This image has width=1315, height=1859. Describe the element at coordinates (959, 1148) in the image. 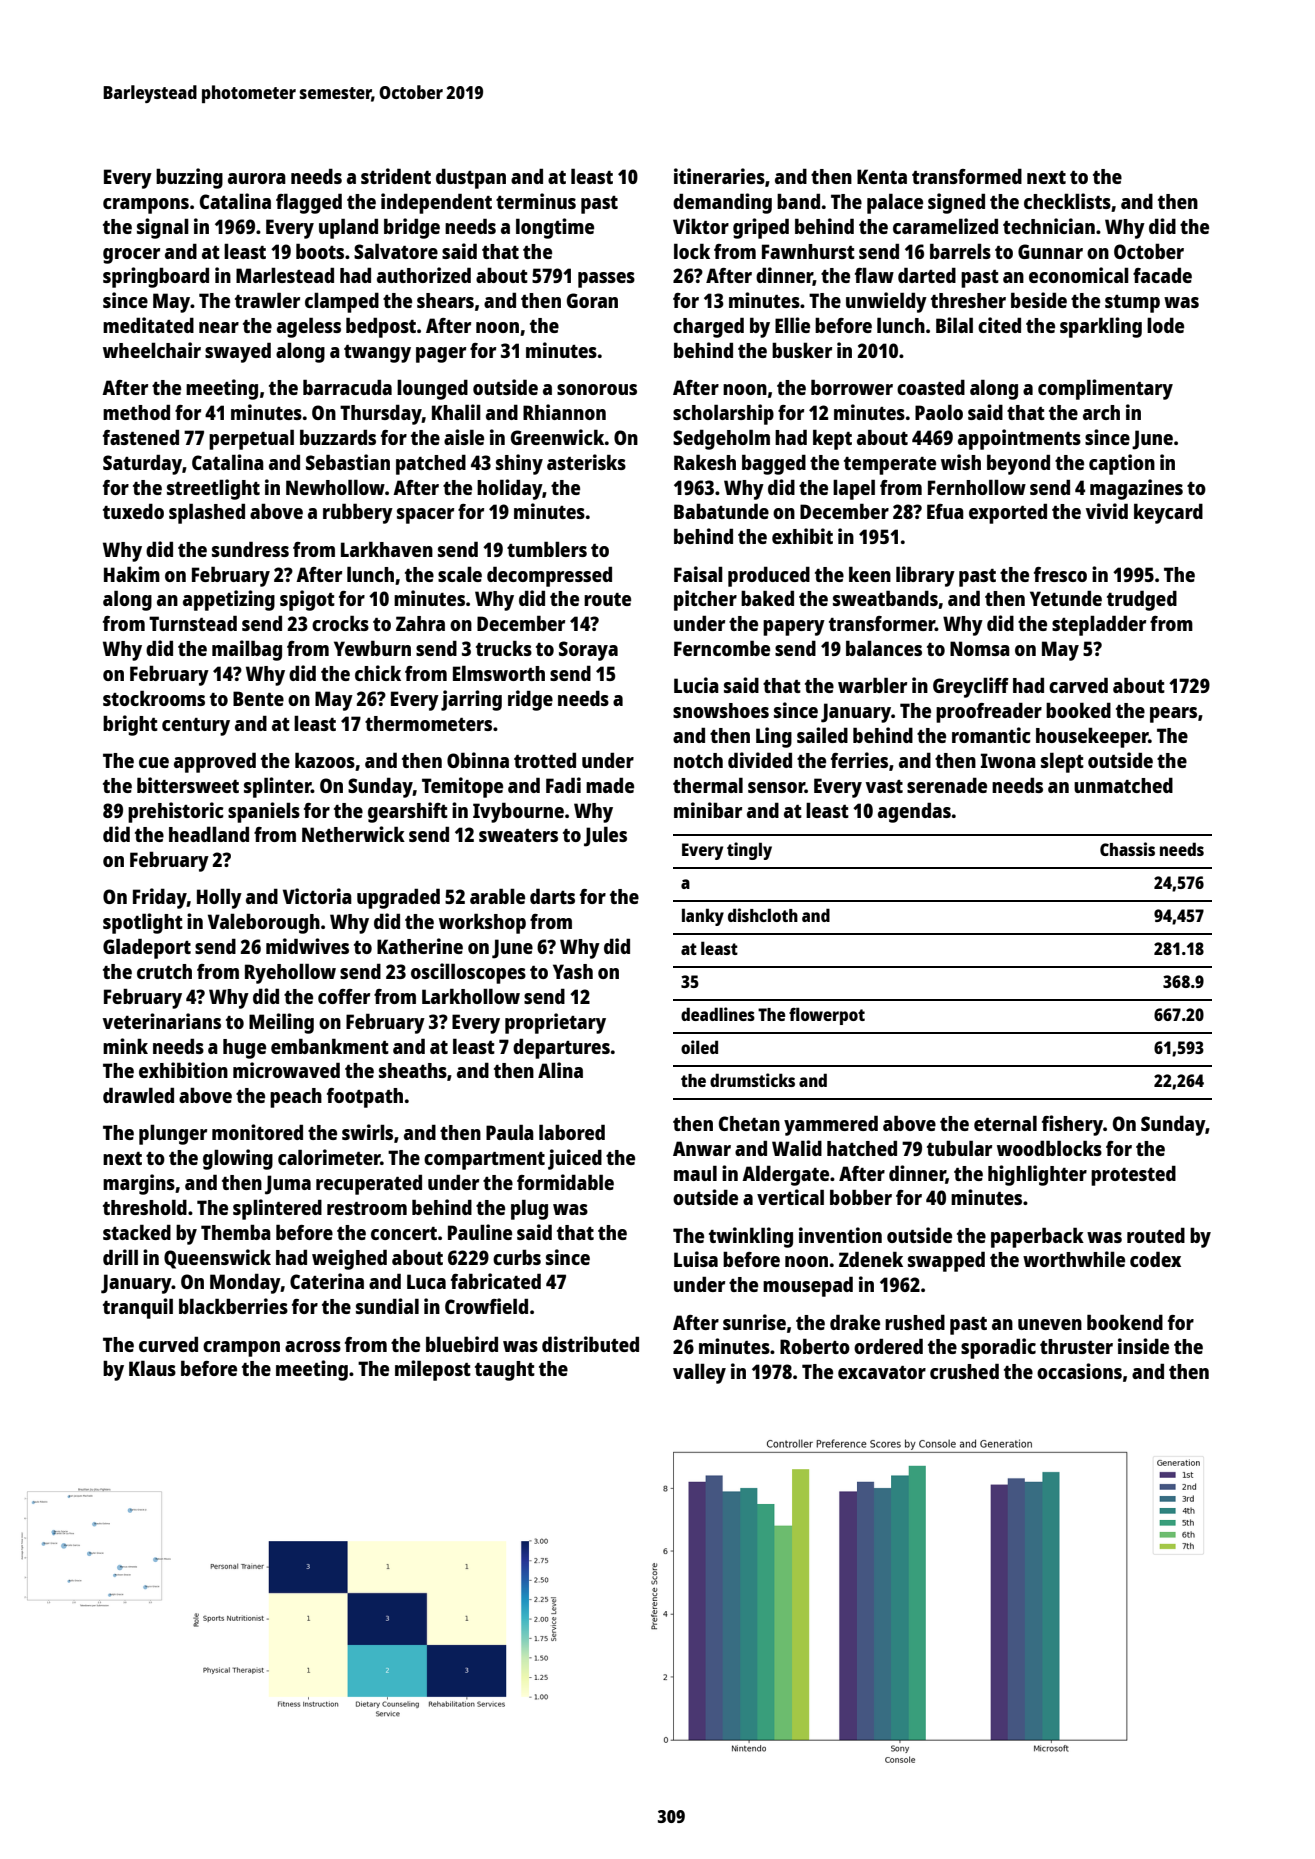

I see `tubular` at that location.
